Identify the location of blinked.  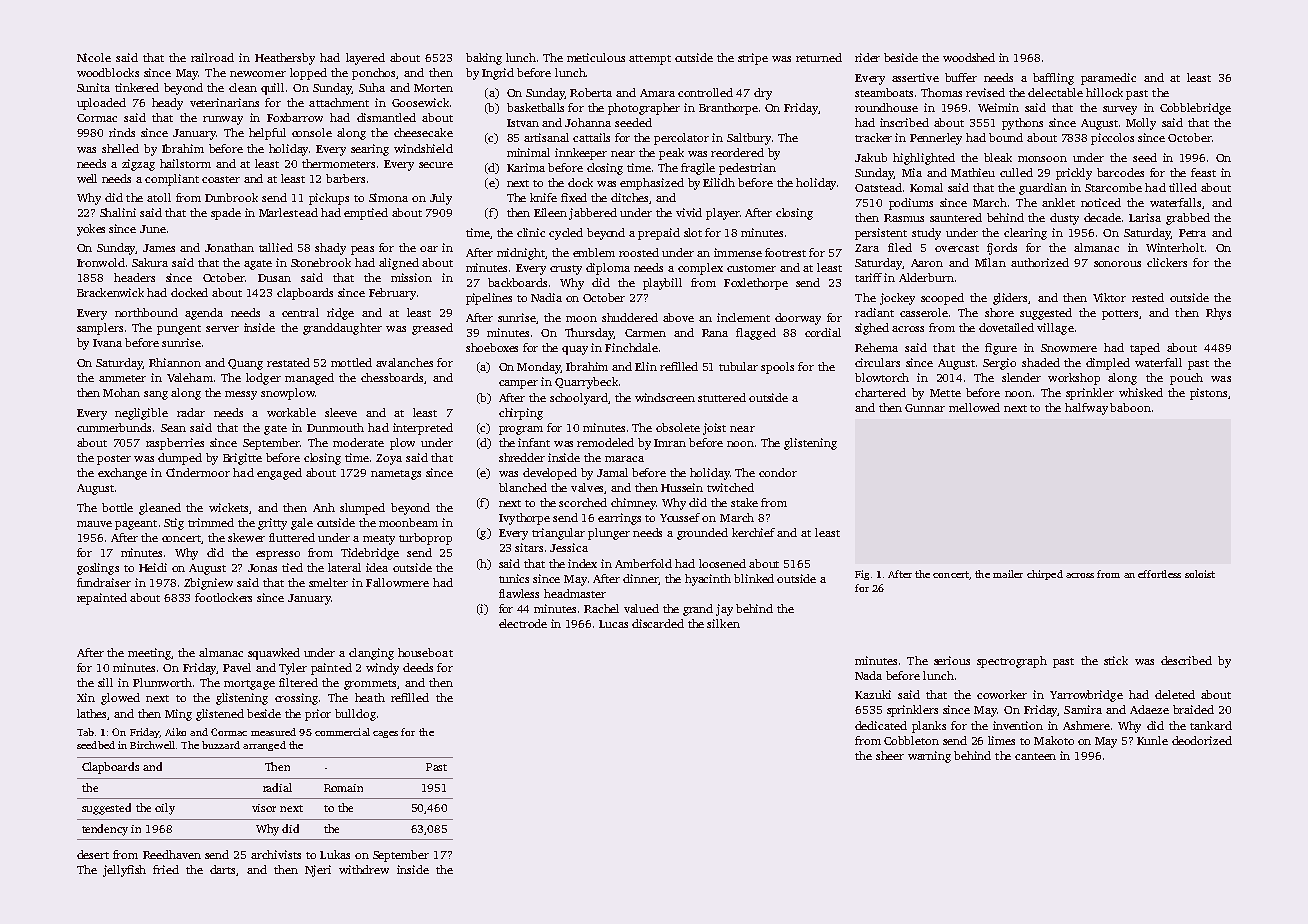
(754, 578).
